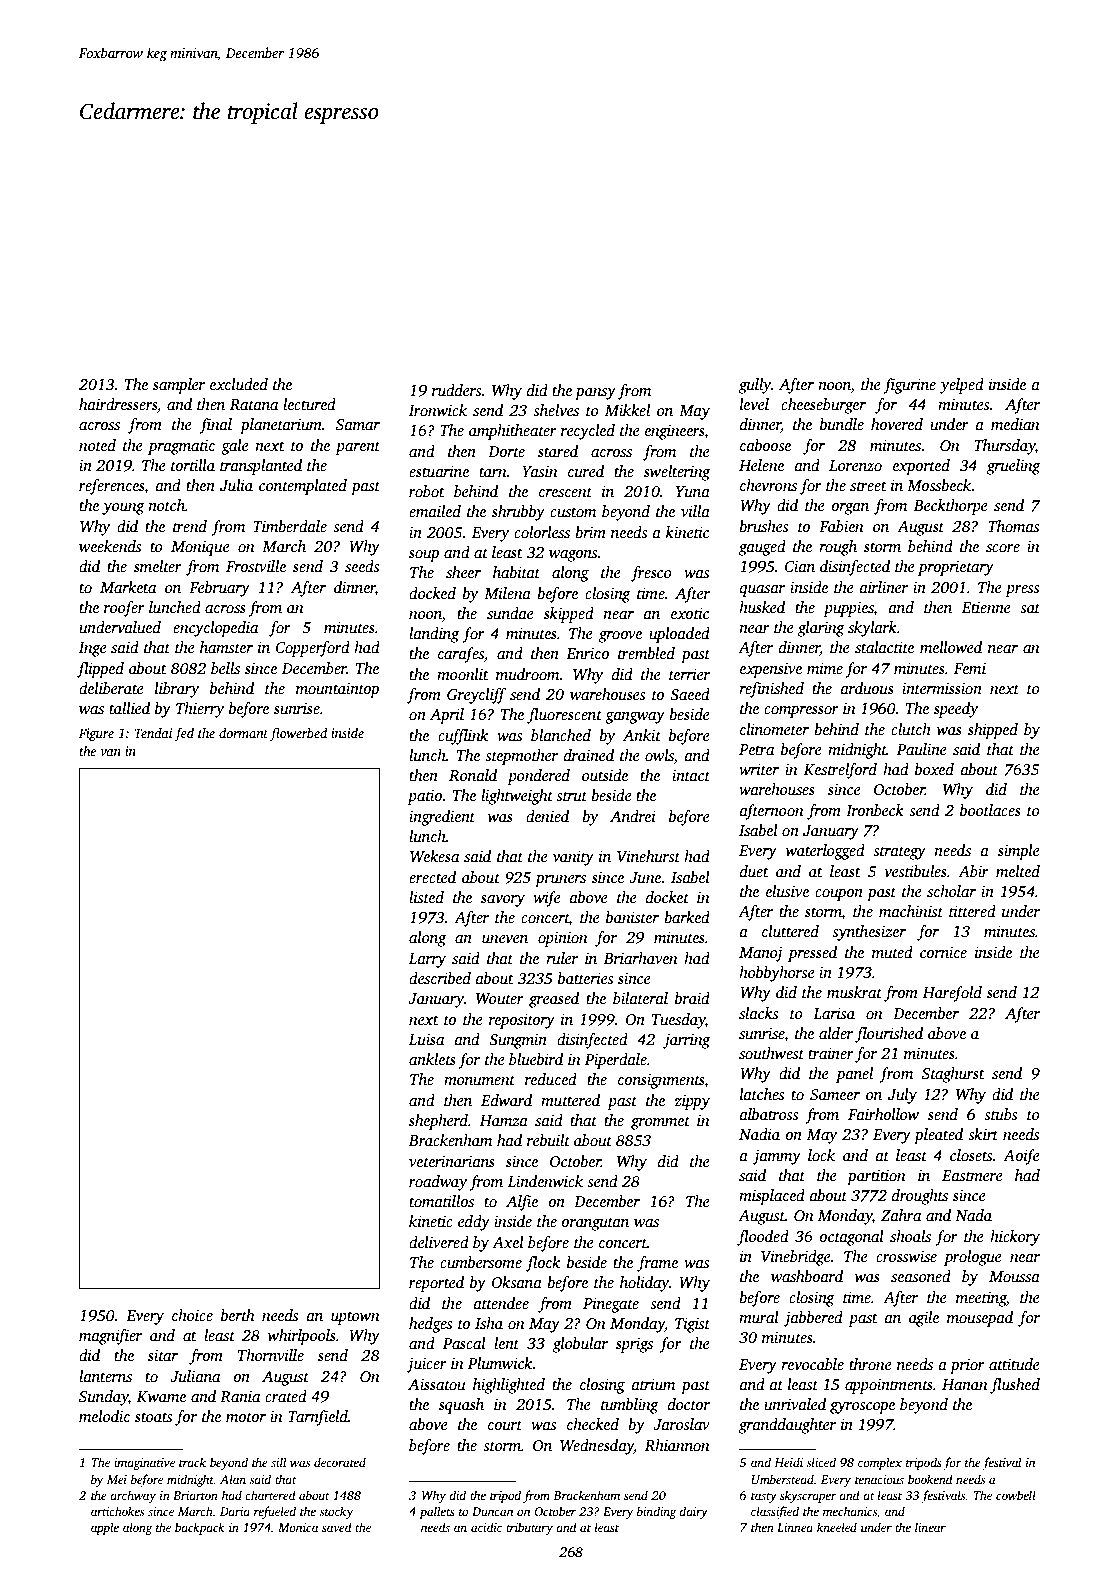 The image size is (1119, 1582). Describe the element at coordinates (595, 1224) in the page. I see `orangutan` at that location.
